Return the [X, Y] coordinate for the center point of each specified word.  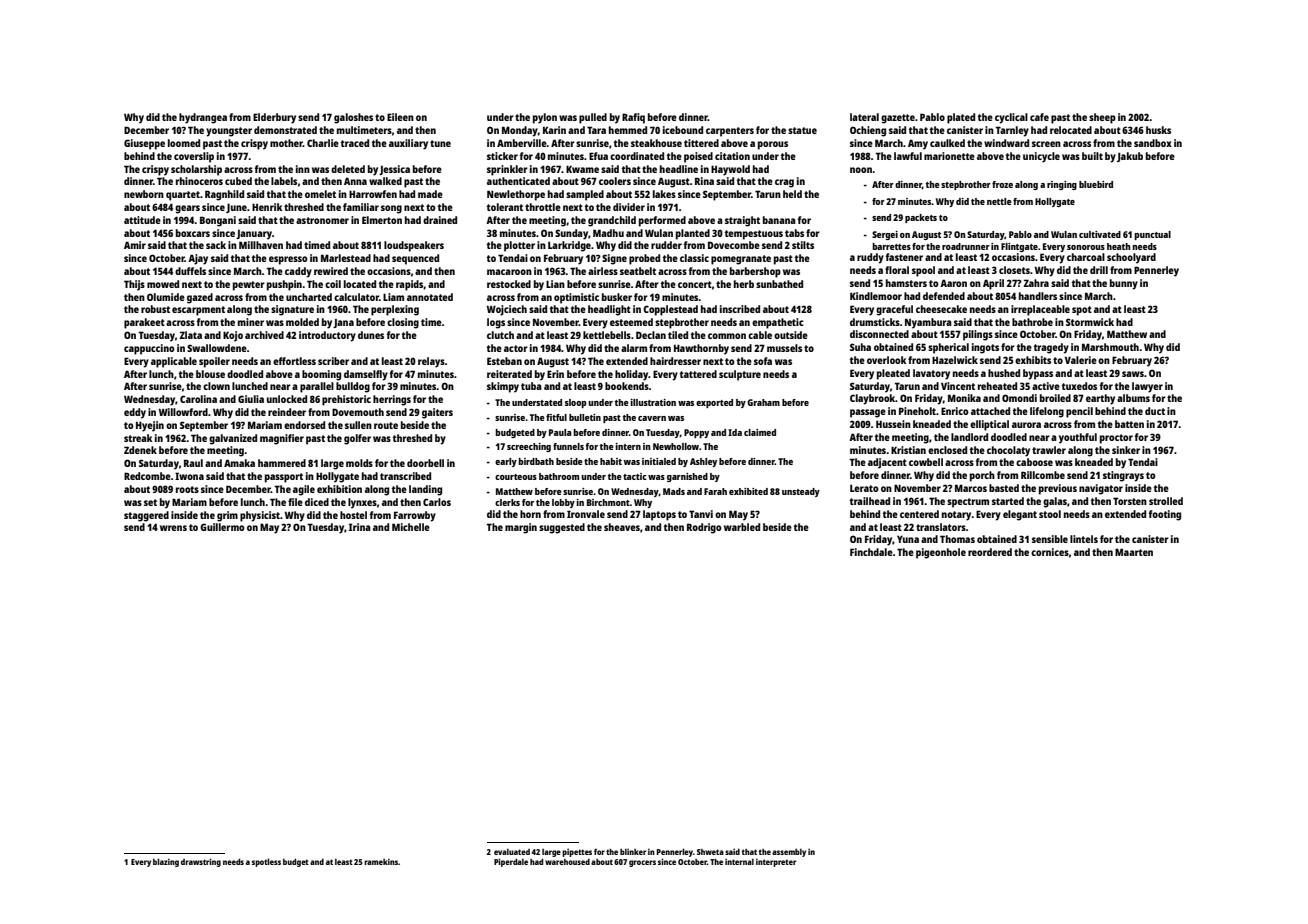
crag [784, 183]
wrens [173, 528]
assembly [789, 853]
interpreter [776, 862]
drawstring [201, 862]
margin [521, 528]
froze [1002, 184]
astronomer [322, 220]
